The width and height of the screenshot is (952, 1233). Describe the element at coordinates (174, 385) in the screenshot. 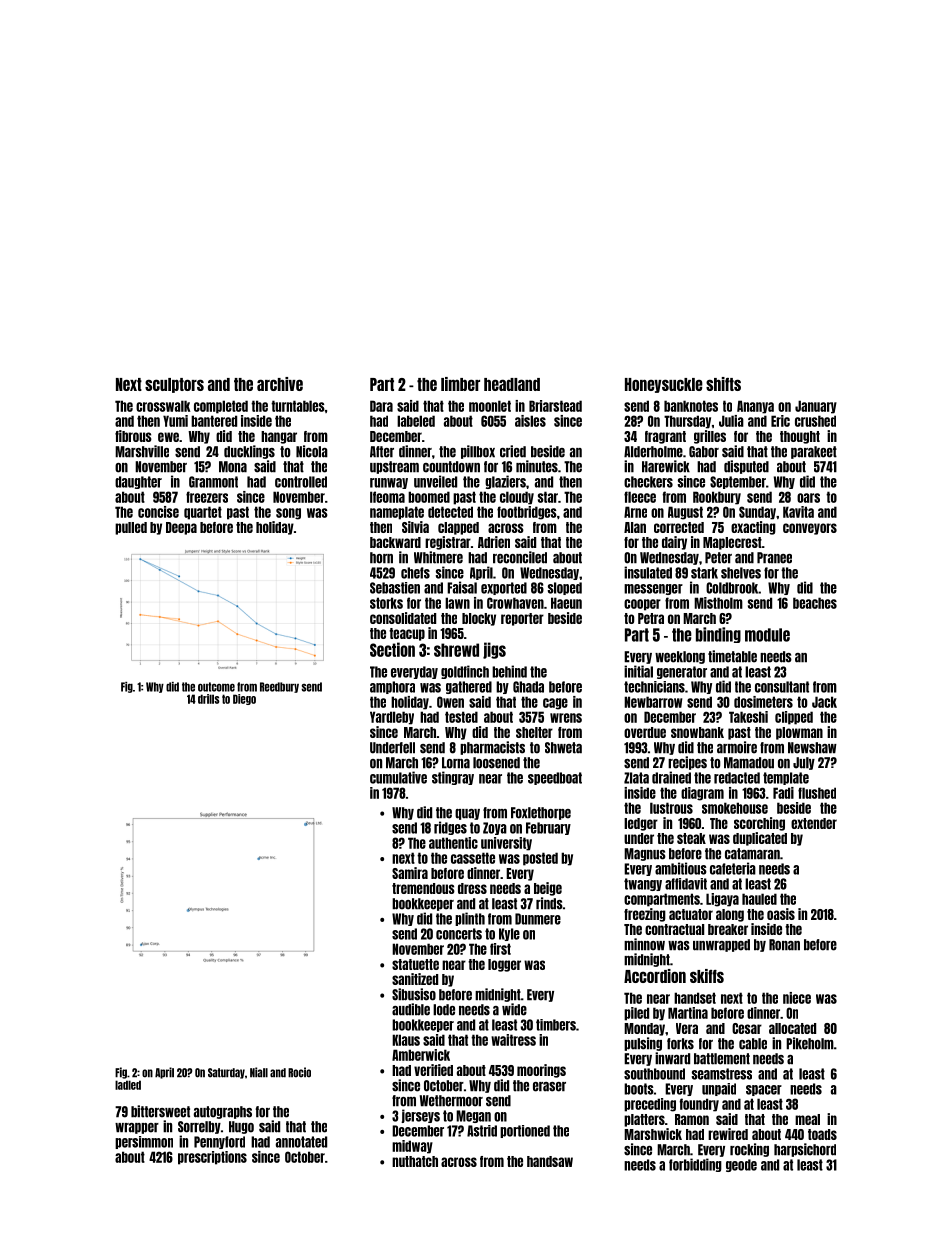

I see `sculptors` at that location.
